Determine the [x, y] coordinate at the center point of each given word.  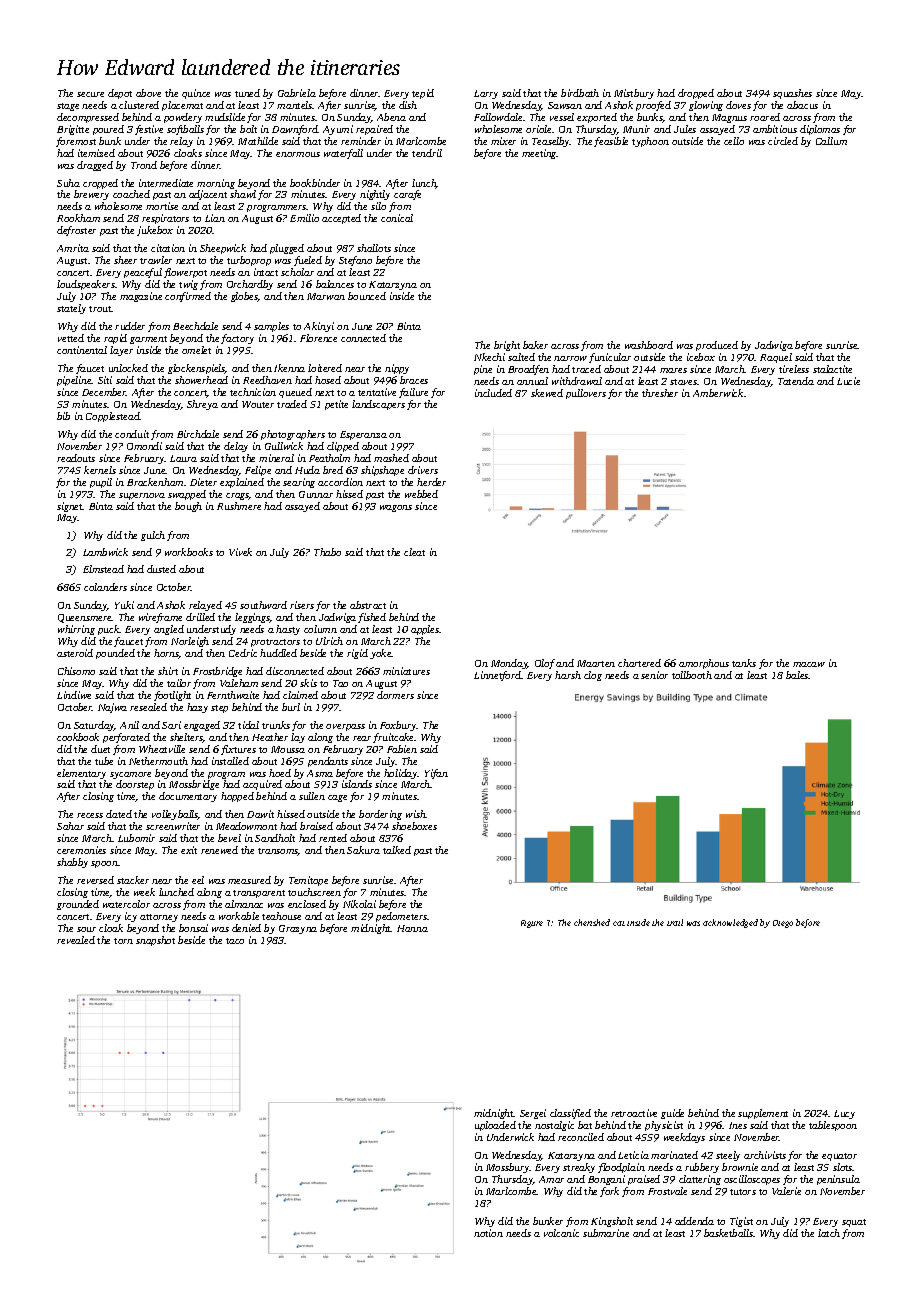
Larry [486, 94]
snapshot [155, 941]
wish [416, 814]
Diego [783, 924]
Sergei [533, 1114]
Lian [215, 218]
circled [783, 141]
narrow [570, 358]
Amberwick [718, 393]
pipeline [74, 381]
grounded [78, 905]
